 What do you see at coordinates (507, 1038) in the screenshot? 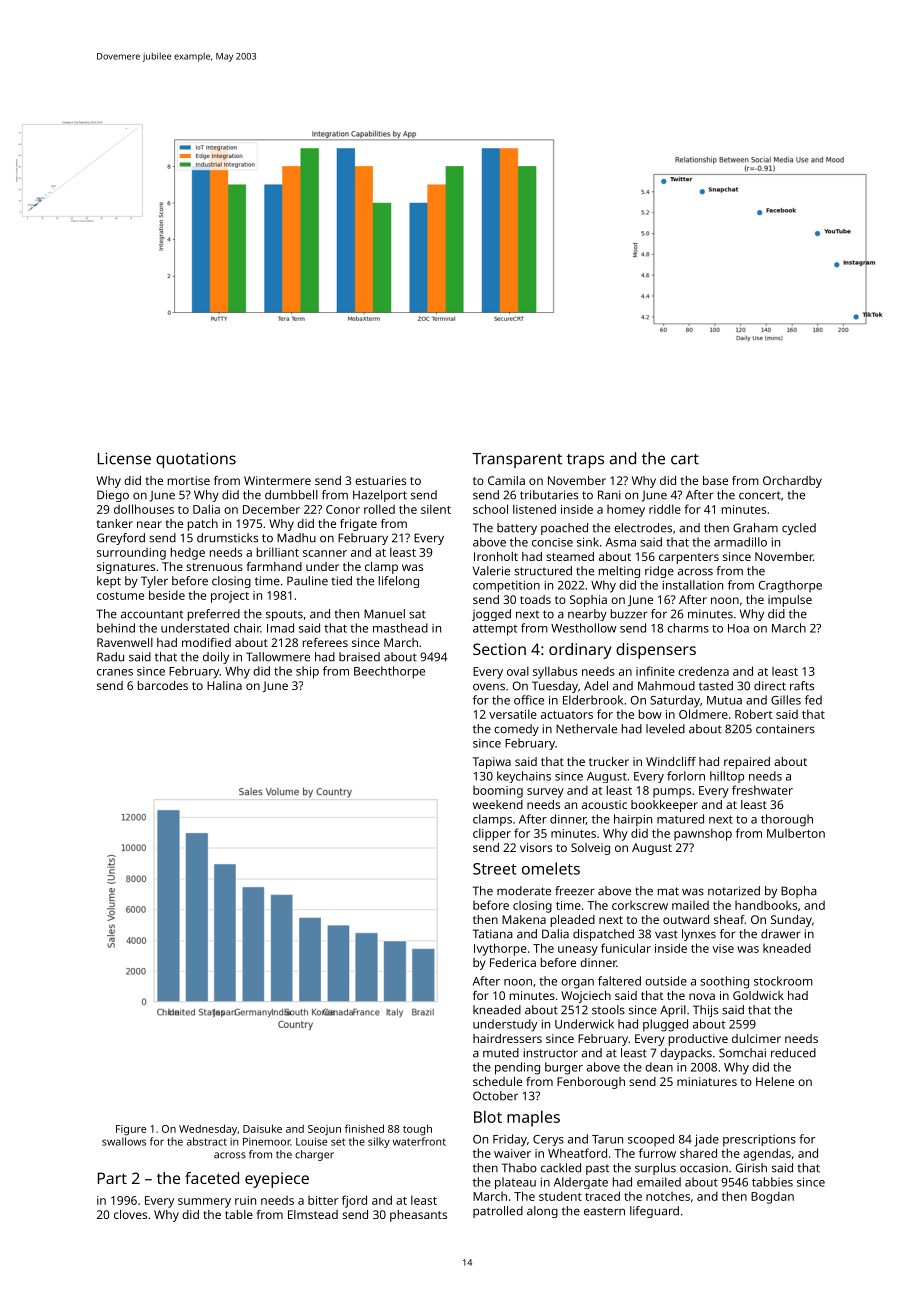
I see `hairdressers` at bounding box center [507, 1038].
